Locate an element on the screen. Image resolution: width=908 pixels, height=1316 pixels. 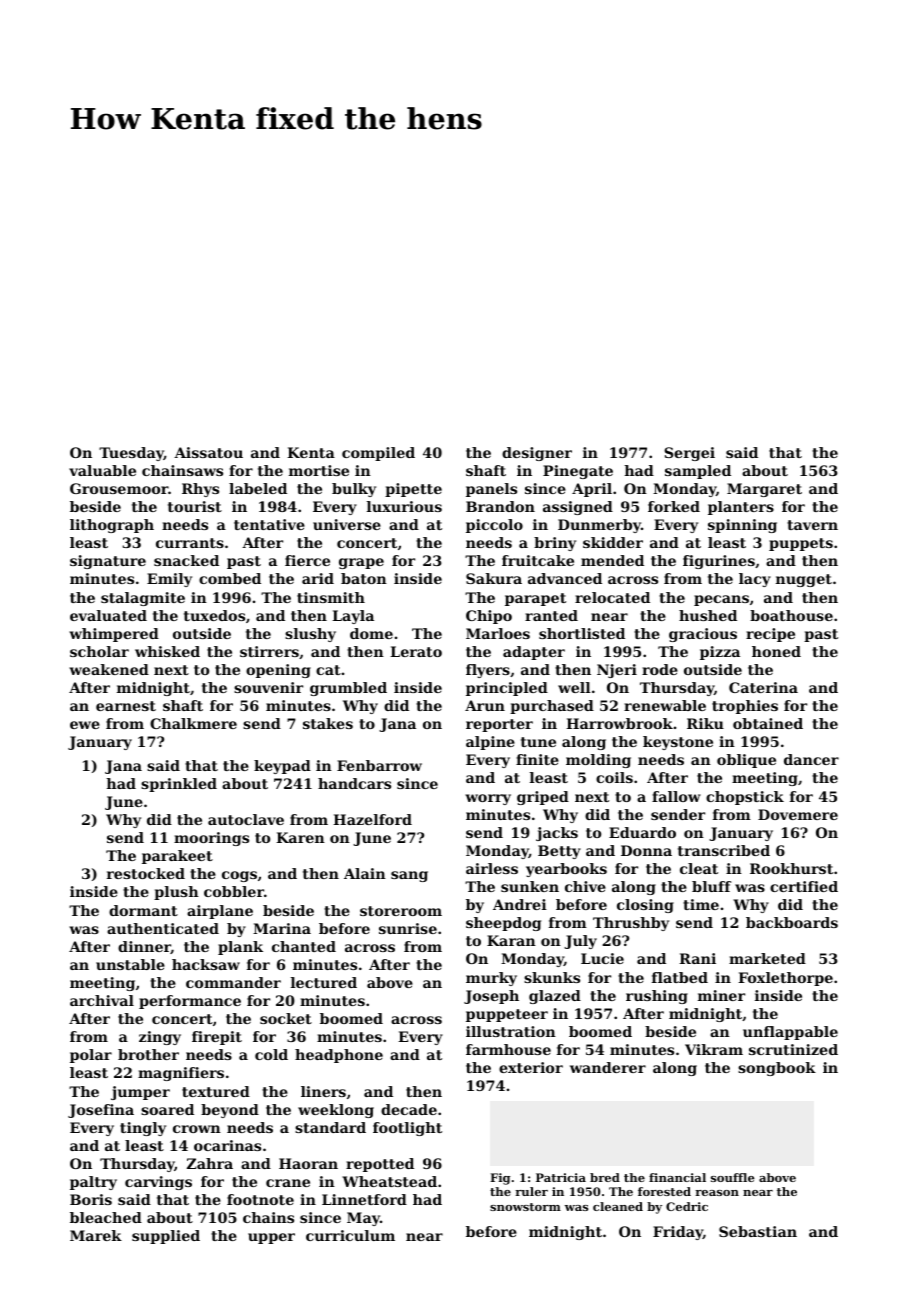
yearbooks is located at coordinates (566, 870).
